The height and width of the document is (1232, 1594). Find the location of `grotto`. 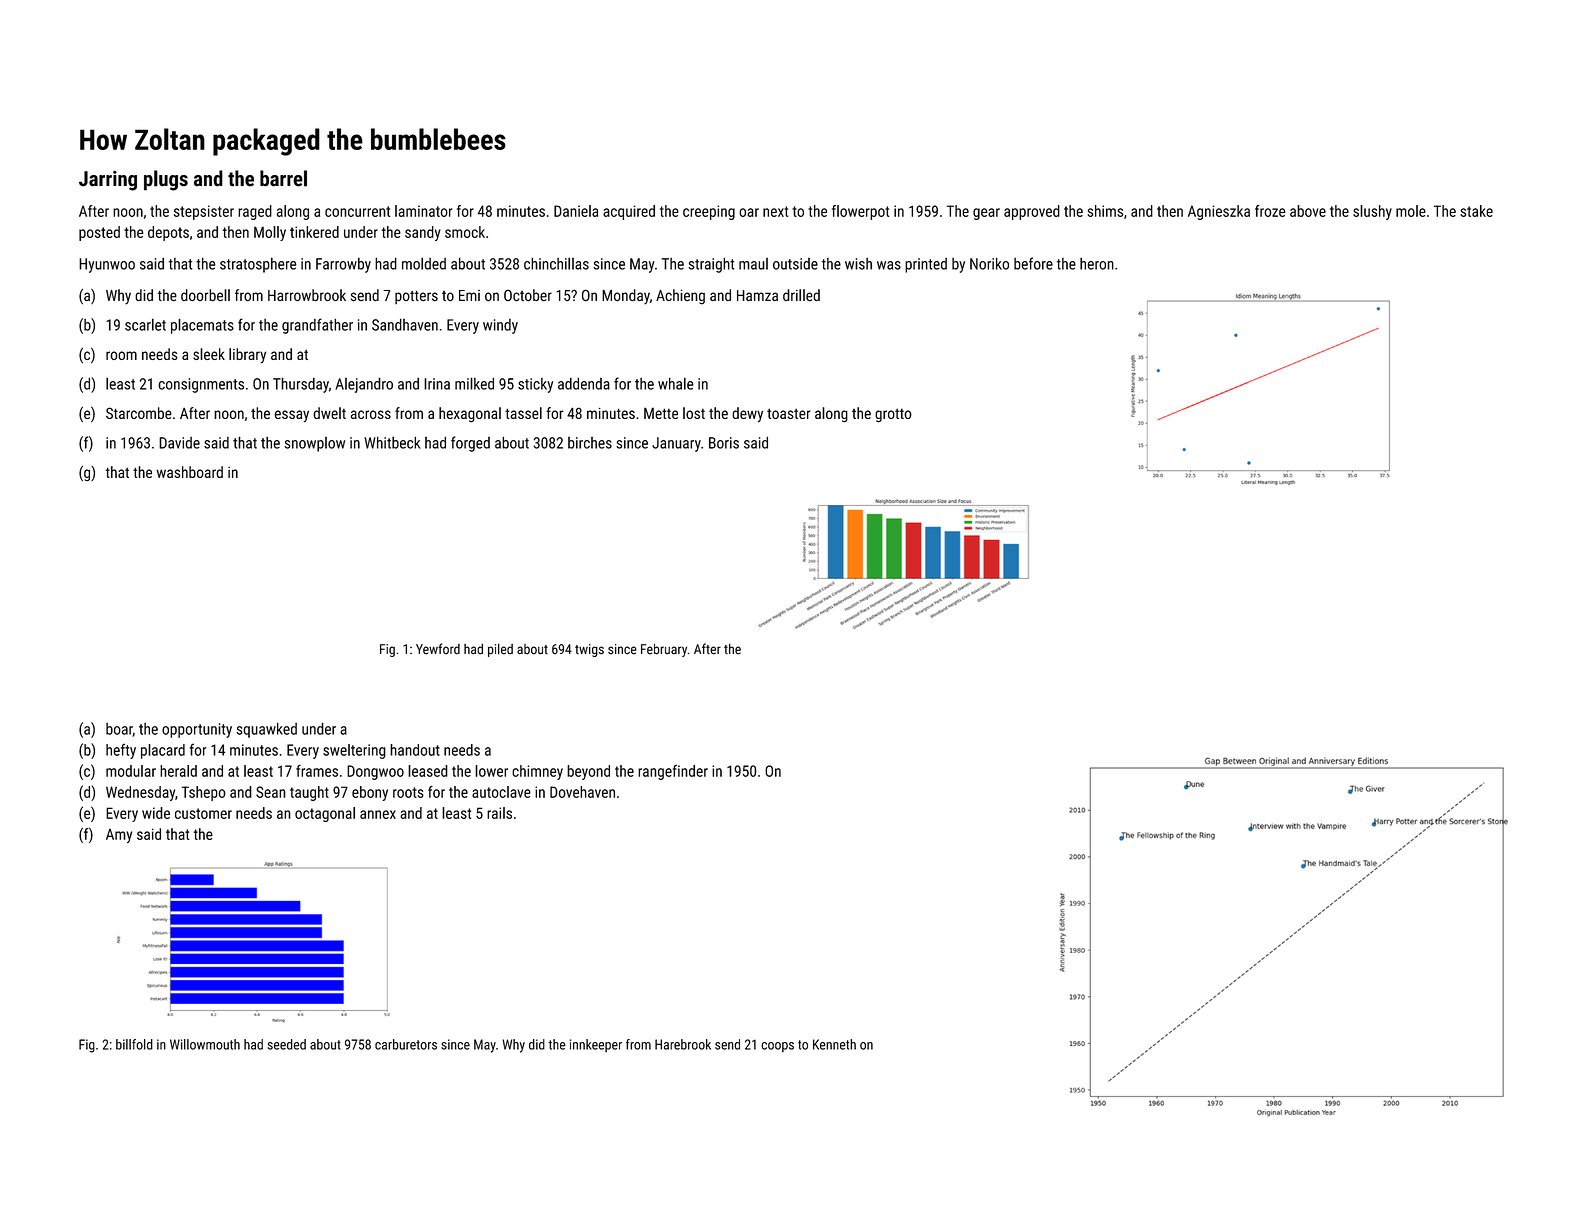

grotto is located at coordinates (893, 415).
